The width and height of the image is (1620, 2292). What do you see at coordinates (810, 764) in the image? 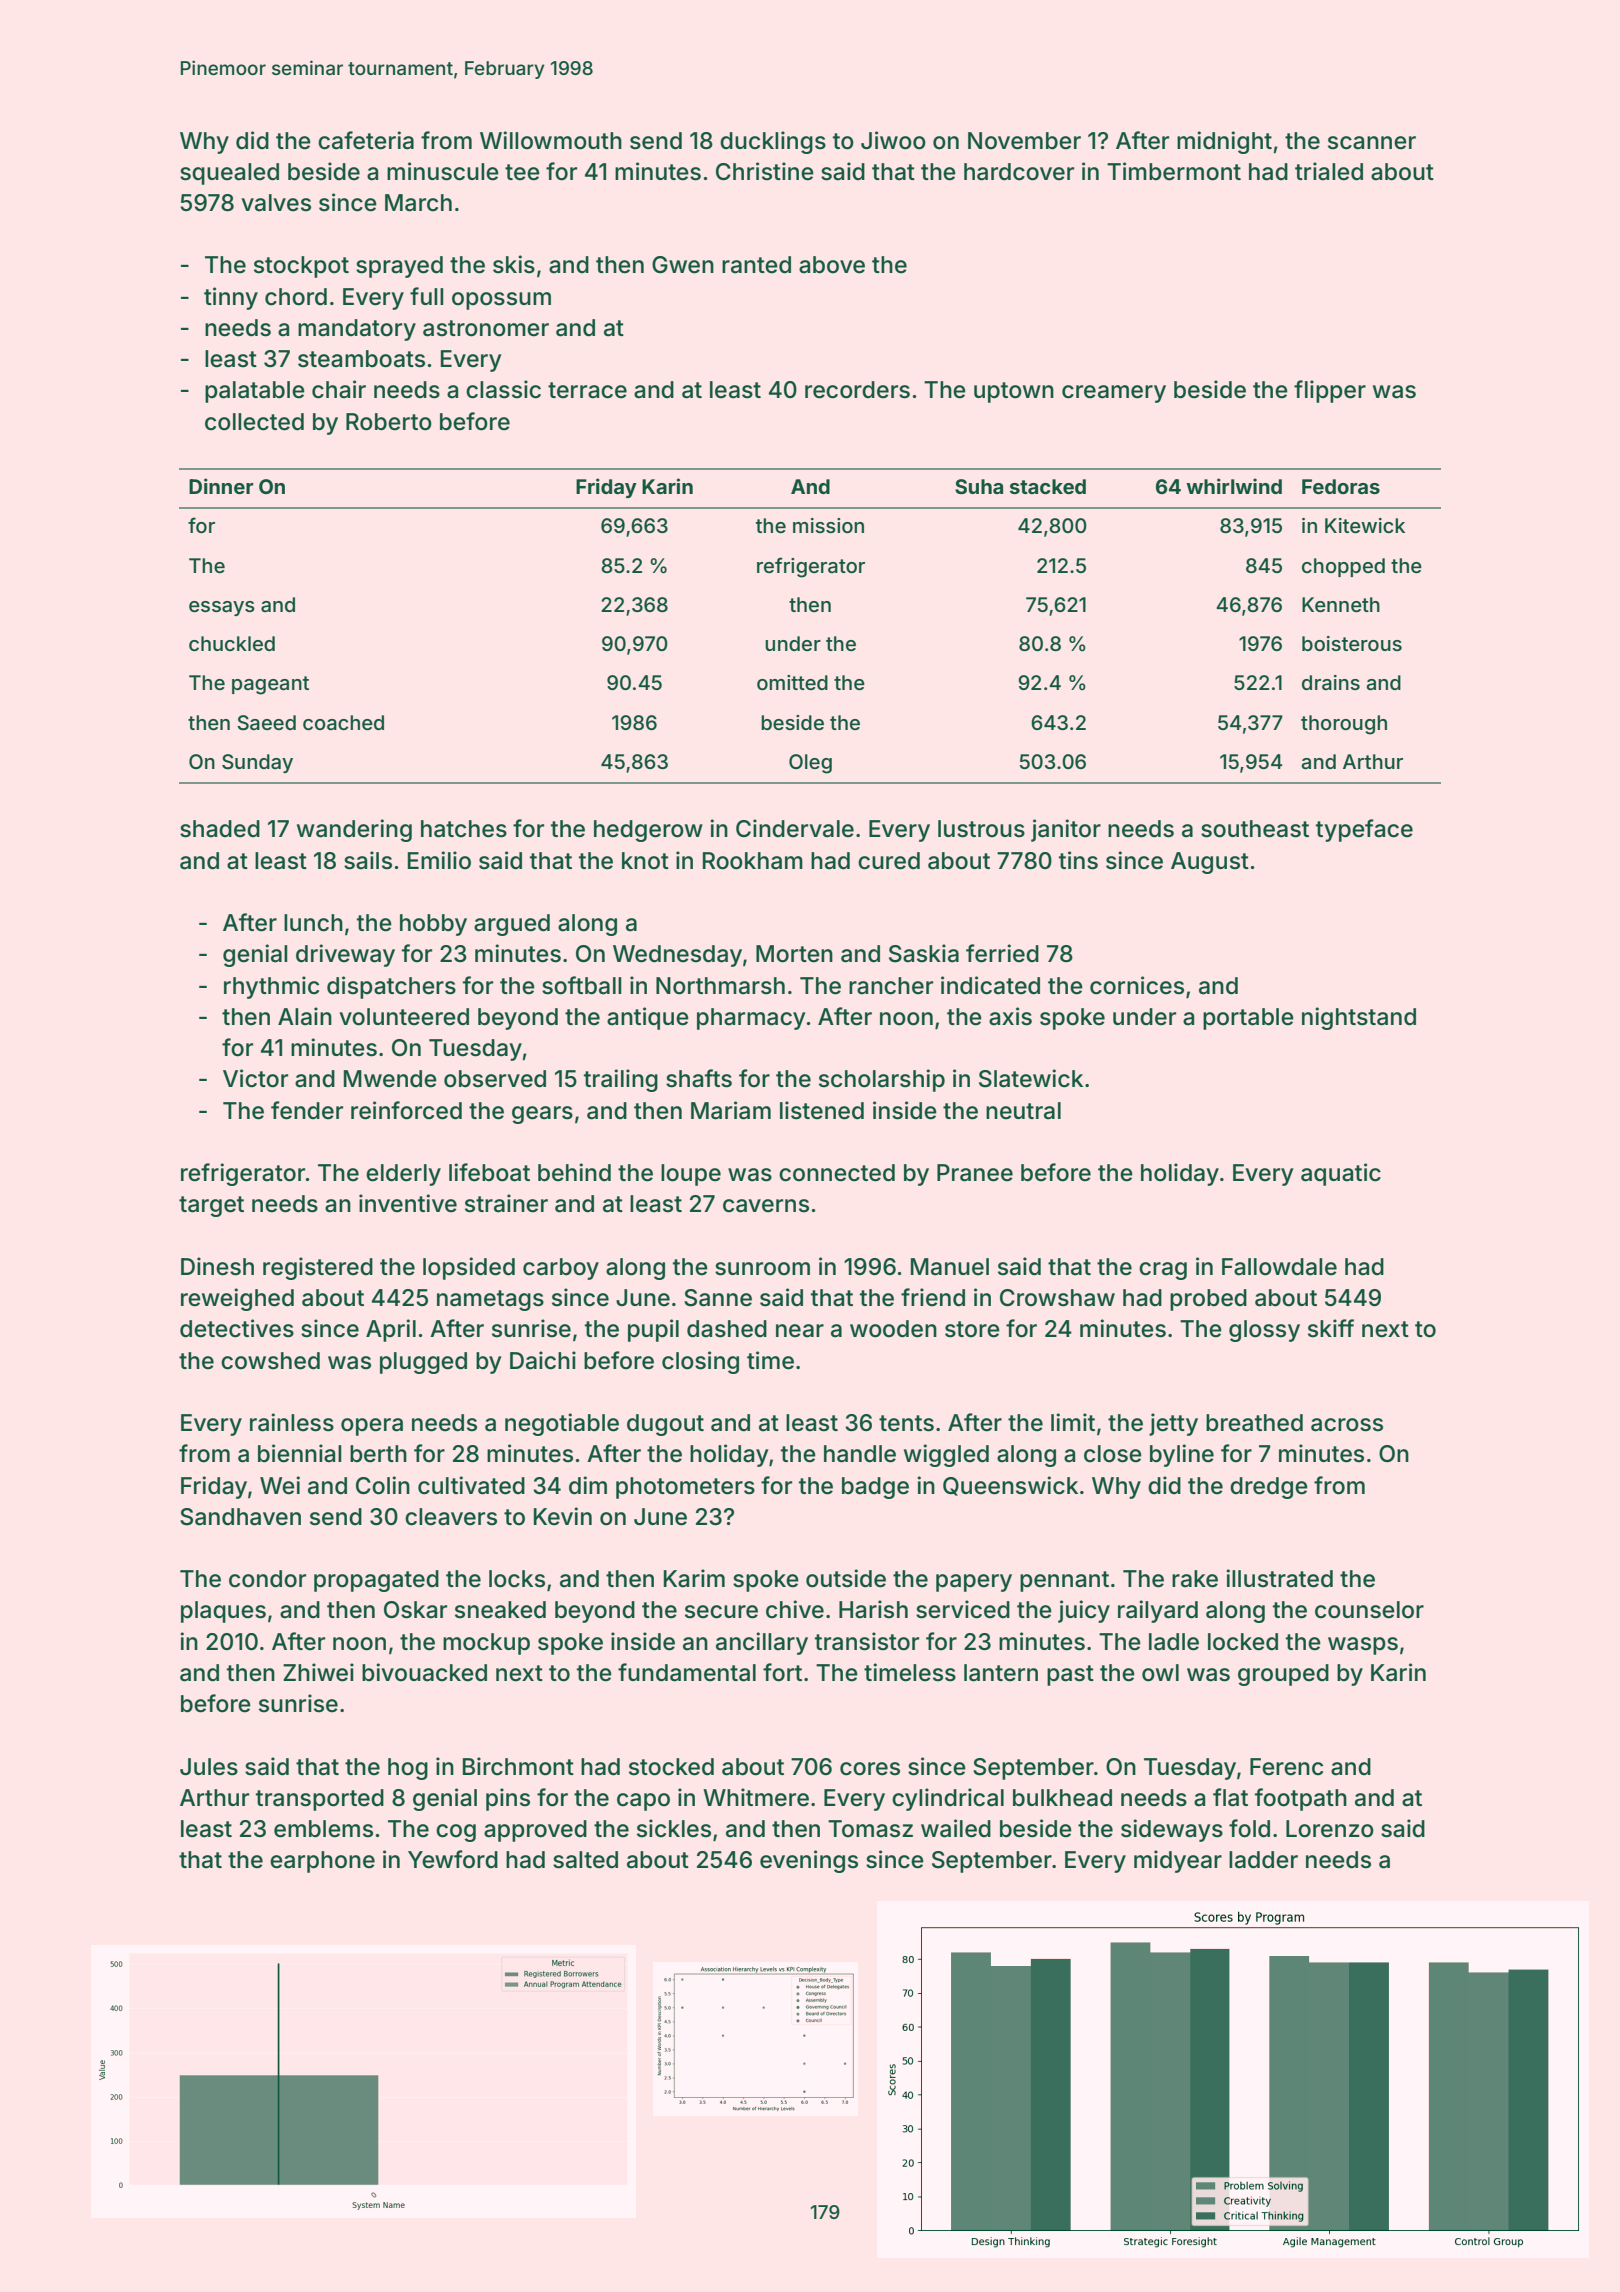
I see `Oleg` at bounding box center [810, 764].
